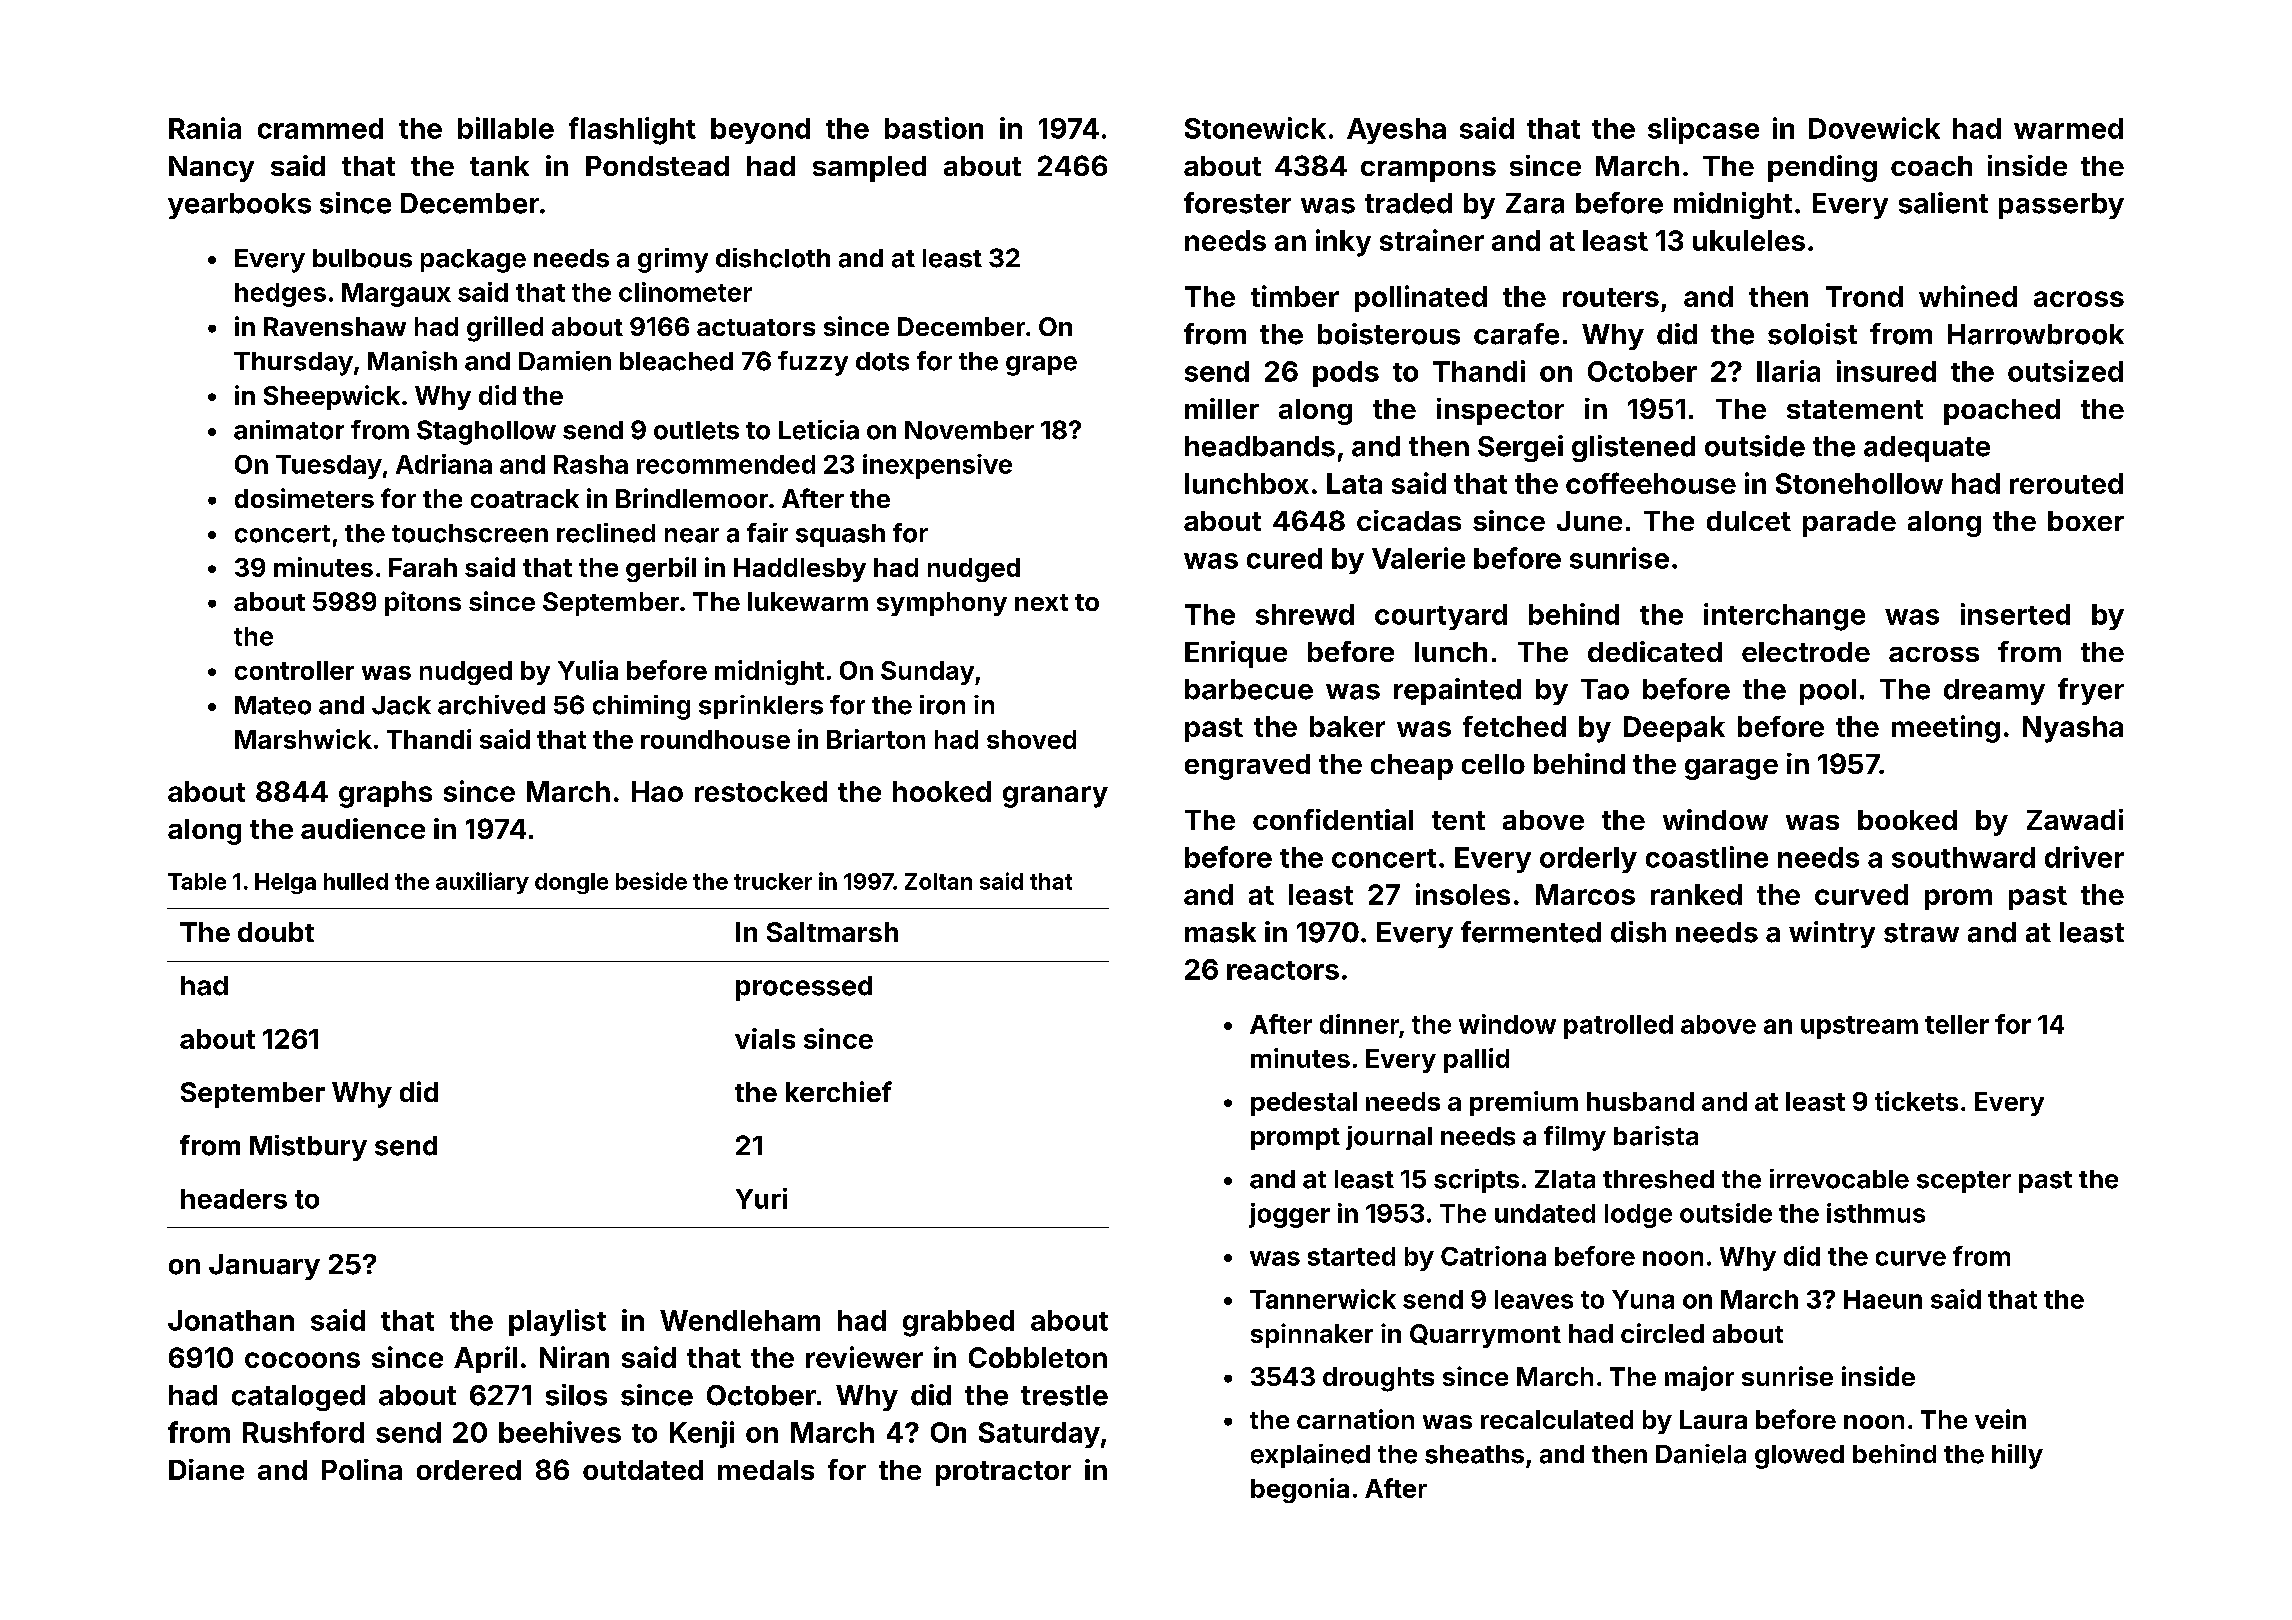  What do you see at coordinates (1236, 654) in the screenshot?
I see `Enrique` at bounding box center [1236, 654].
